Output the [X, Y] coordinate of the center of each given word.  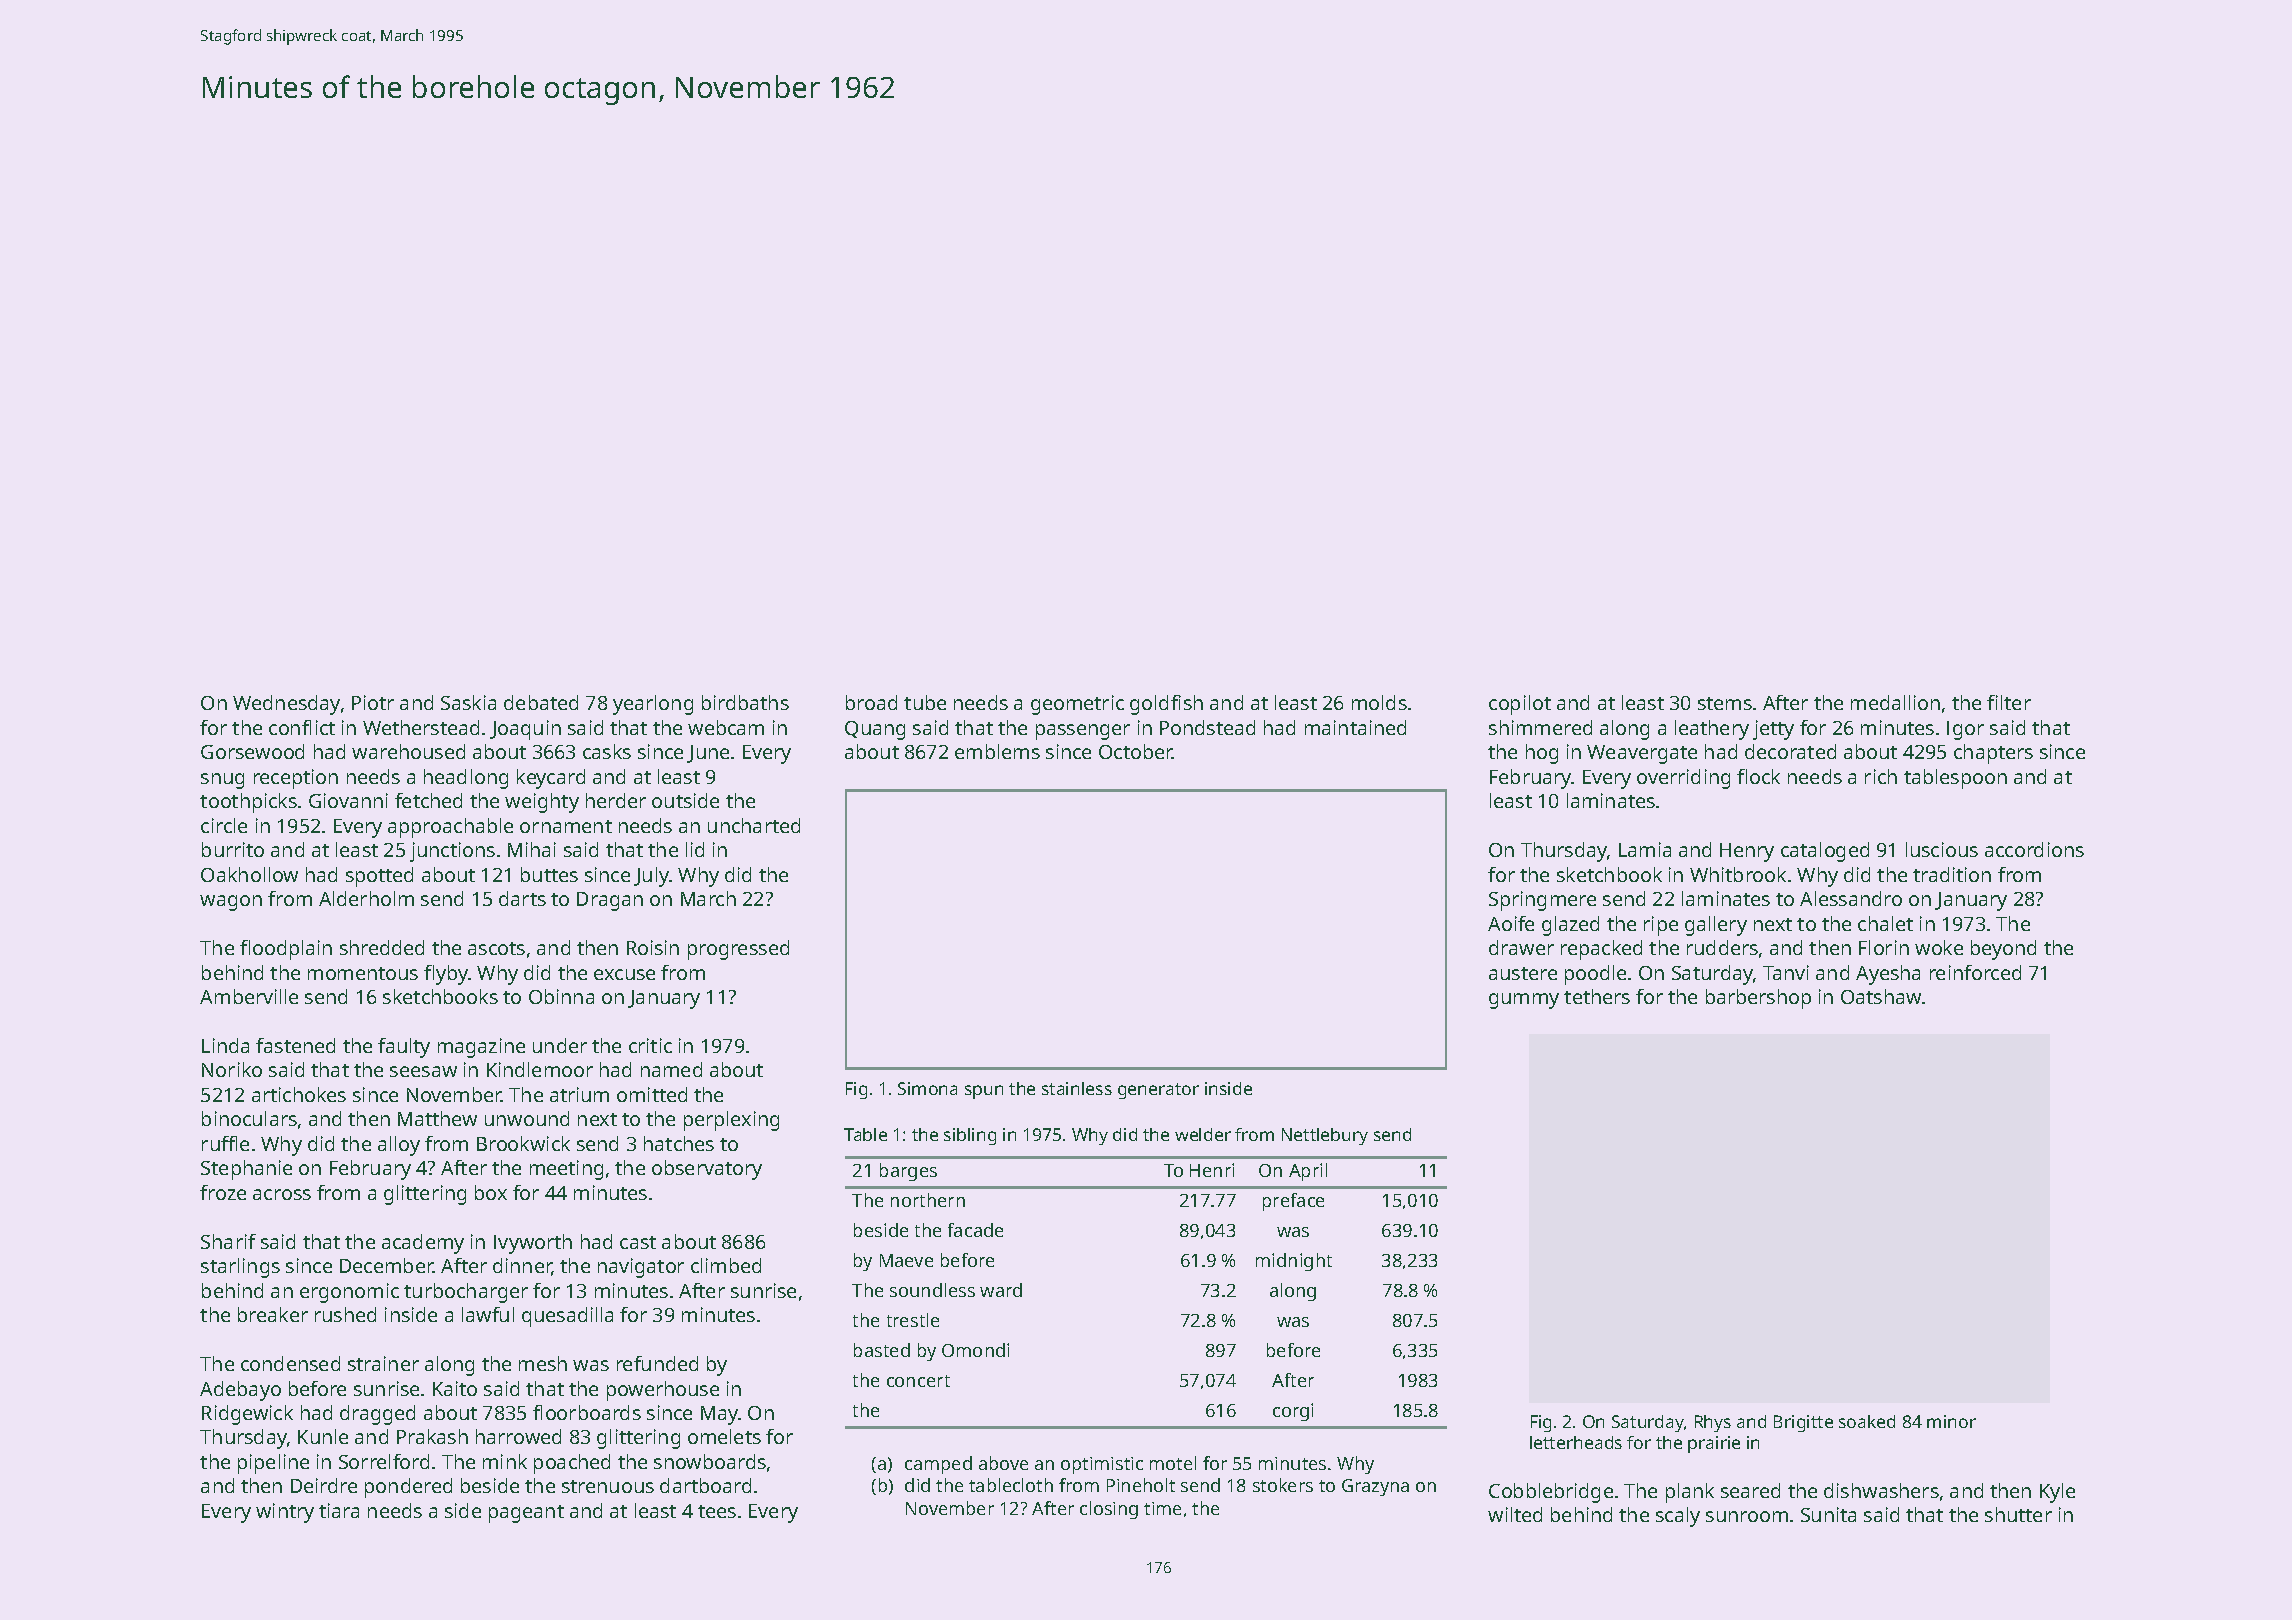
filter [2009, 702]
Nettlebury [1325, 1136]
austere [1523, 973]
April [1308, 1172]
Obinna [561, 996]
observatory [707, 1170]
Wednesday [286, 705]
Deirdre [324, 1485]
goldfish [1166, 705]
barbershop [1758, 999]
